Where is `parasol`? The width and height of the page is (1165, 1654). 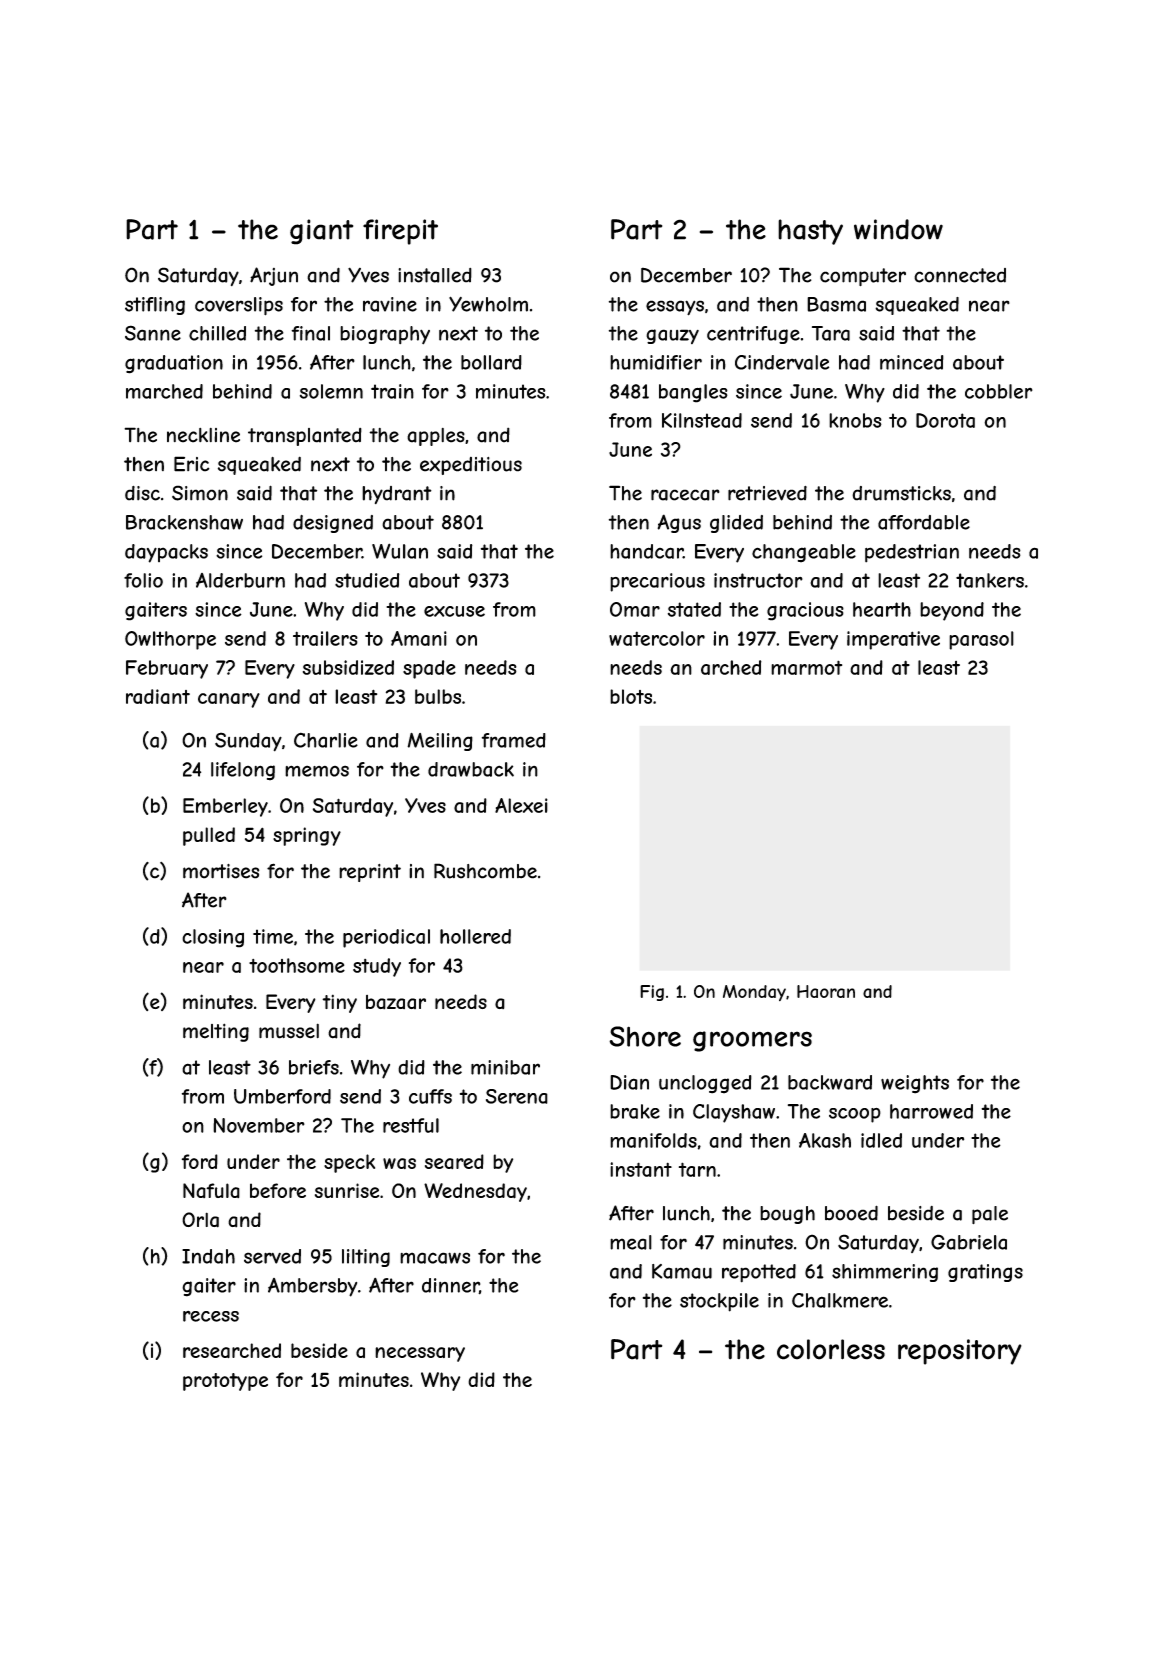 parasol is located at coordinates (981, 640).
